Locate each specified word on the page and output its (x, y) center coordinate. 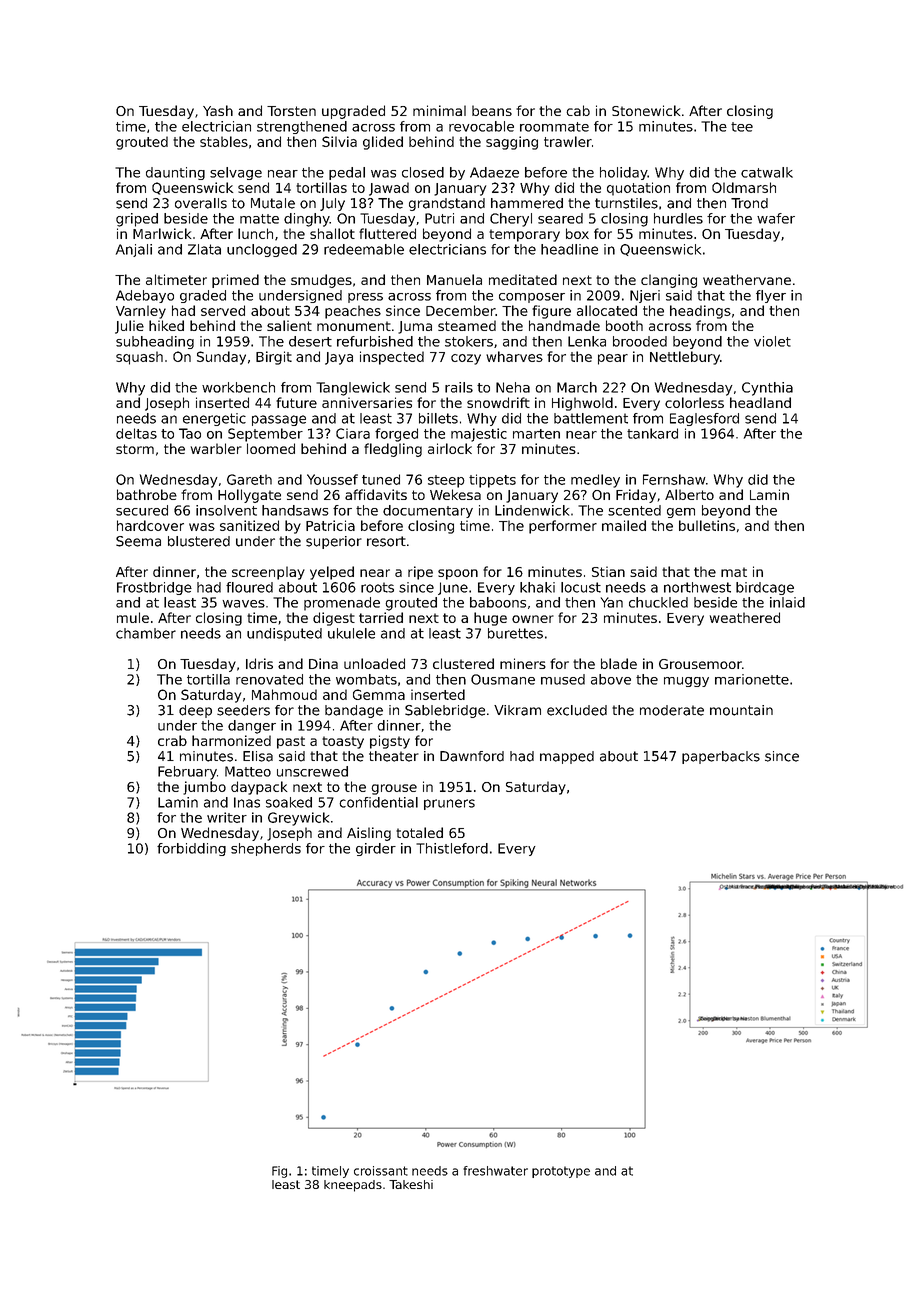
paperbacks (721, 757)
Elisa (258, 756)
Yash (218, 110)
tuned (381, 479)
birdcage (765, 588)
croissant (381, 1171)
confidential (378, 802)
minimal (439, 110)
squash (139, 358)
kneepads (353, 1186)
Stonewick (646, 110)
